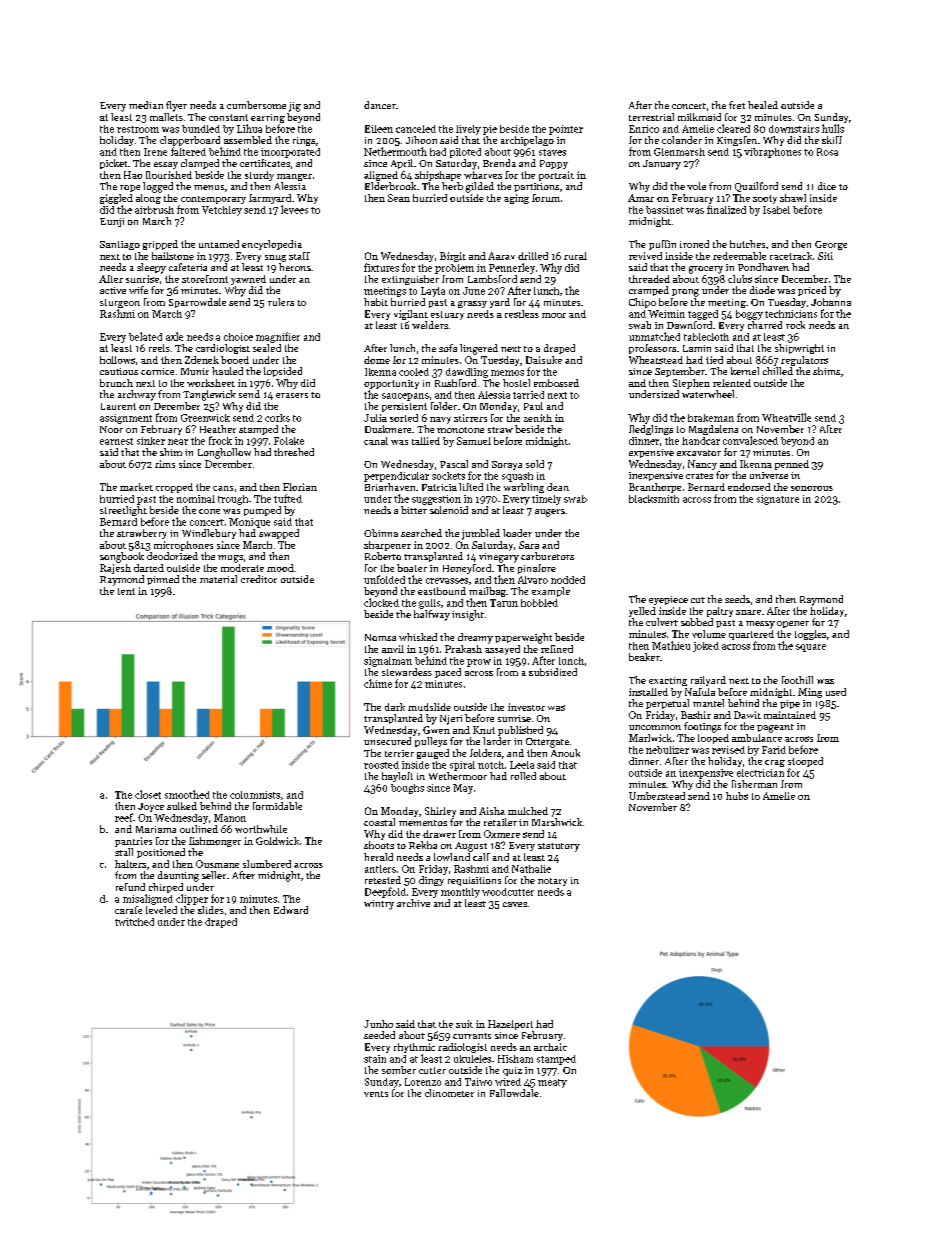 The image size is (952, 1233). I want to click on creditor, so click(259, 579).
